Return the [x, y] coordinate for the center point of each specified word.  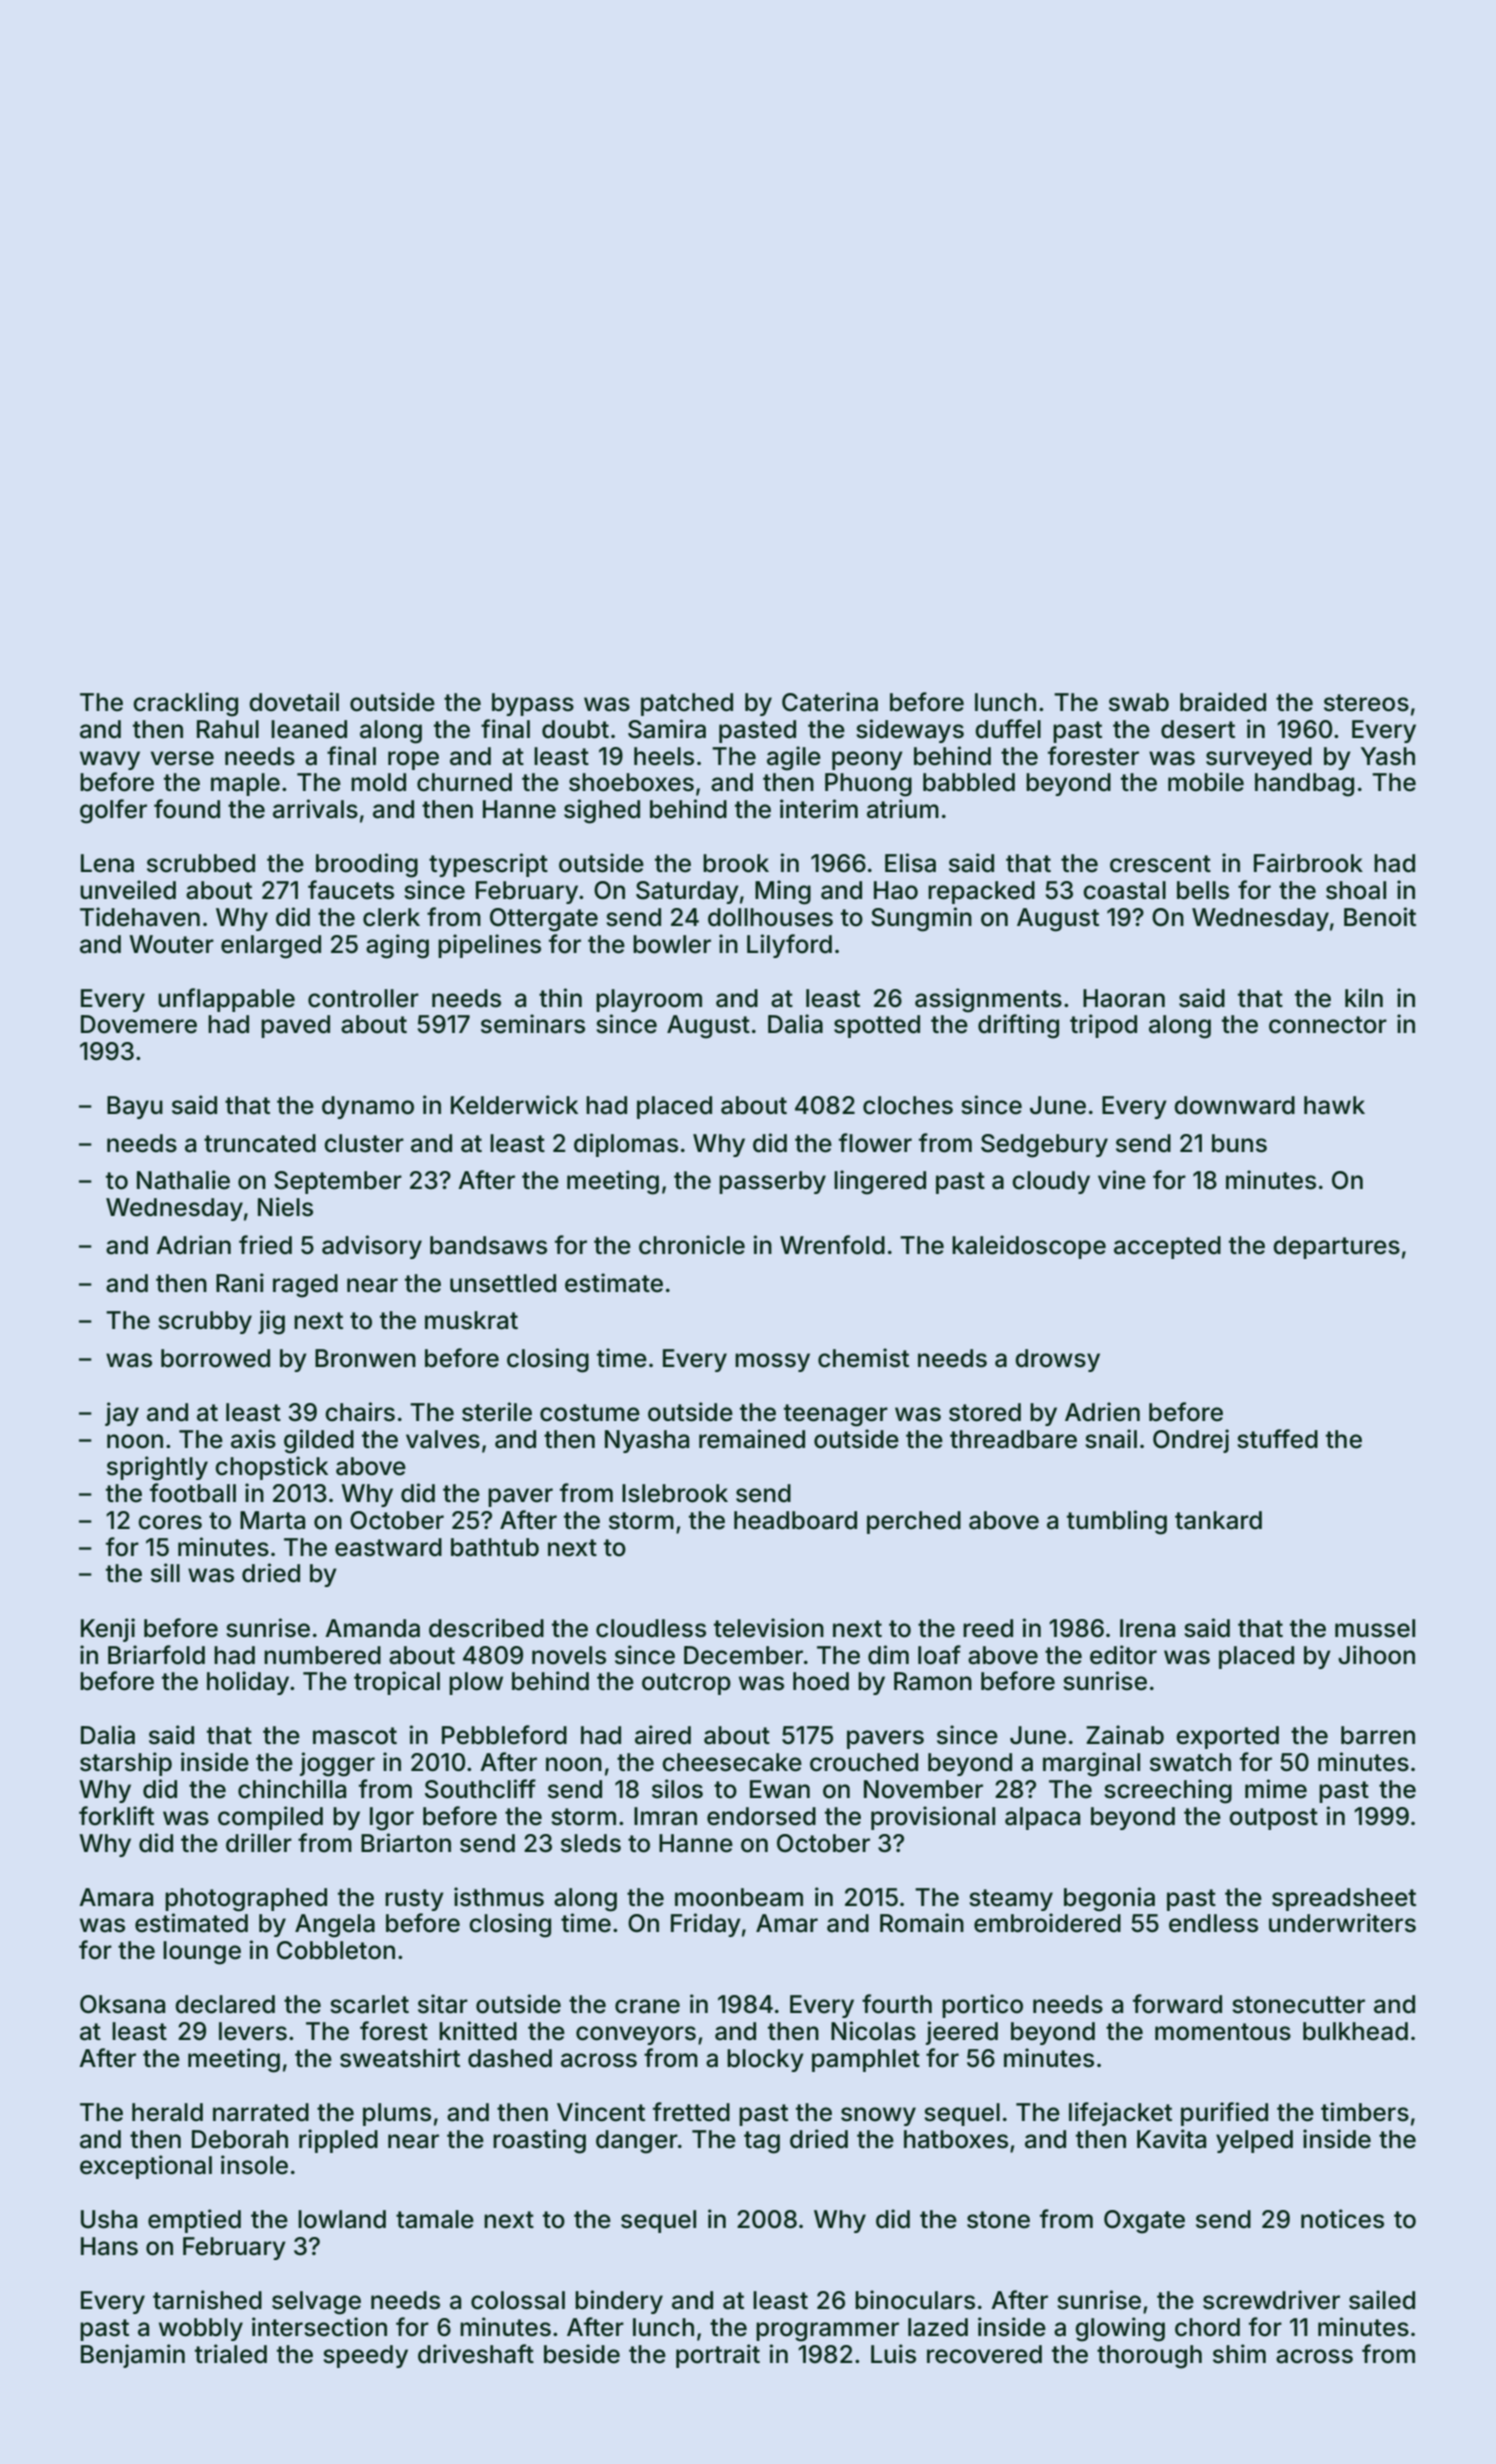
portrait [718, 2356]
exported [1227, 1737]
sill [165, 1573]
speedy [365, 2356]
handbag [1304, 785]
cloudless [651, 1628]
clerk [391, 917]
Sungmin [921, 919]
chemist [863, 1358]
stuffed [1277, 1439]
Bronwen [365, 1358]
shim [1239, 2354]
